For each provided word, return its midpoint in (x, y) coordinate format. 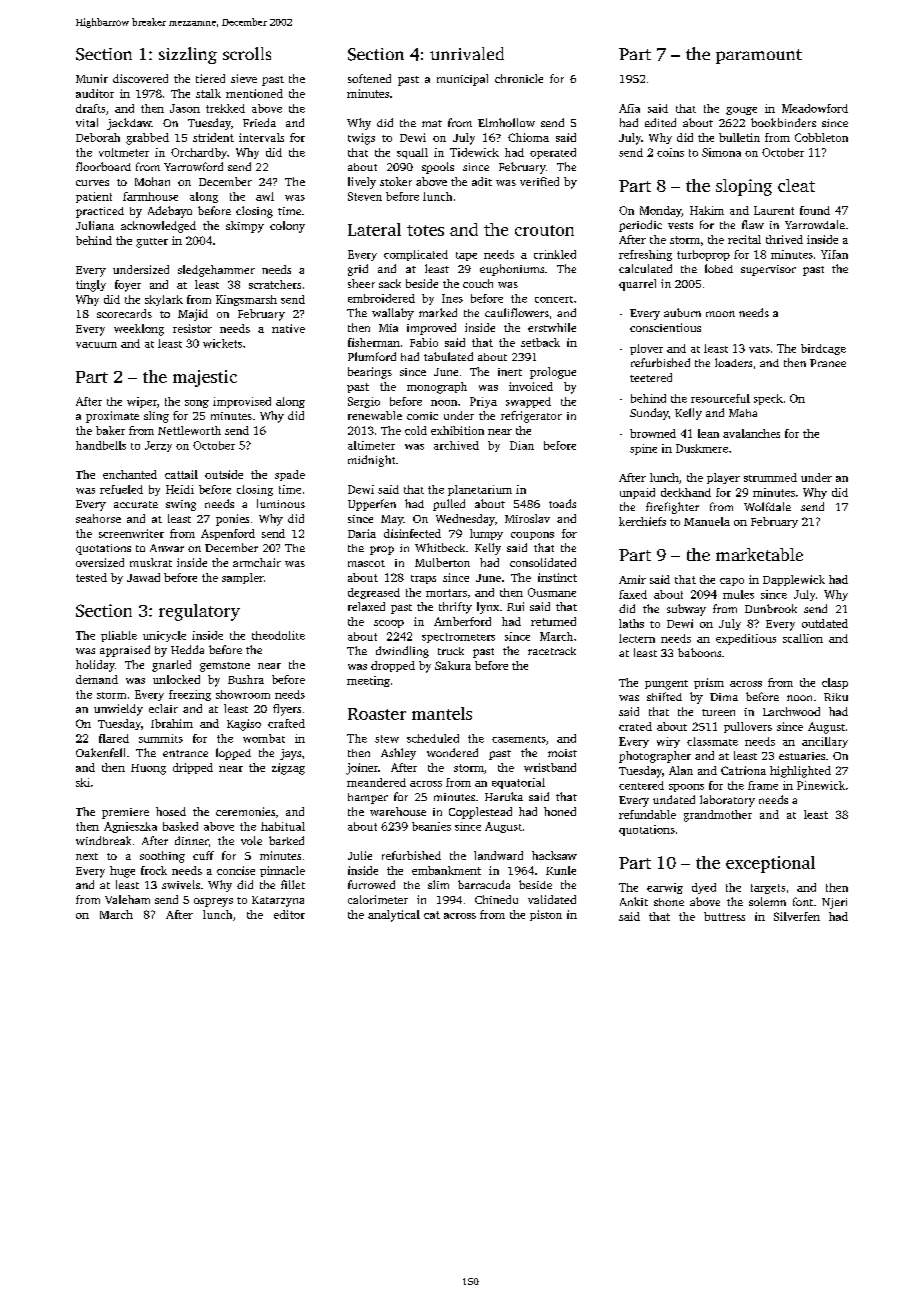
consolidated (543, 562)
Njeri (834, 903)
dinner (192, 840)
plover (646, 349)
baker (110, 430)
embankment (446, 870)
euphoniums (512, 270)
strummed (770, 477)
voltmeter (124, 152)
